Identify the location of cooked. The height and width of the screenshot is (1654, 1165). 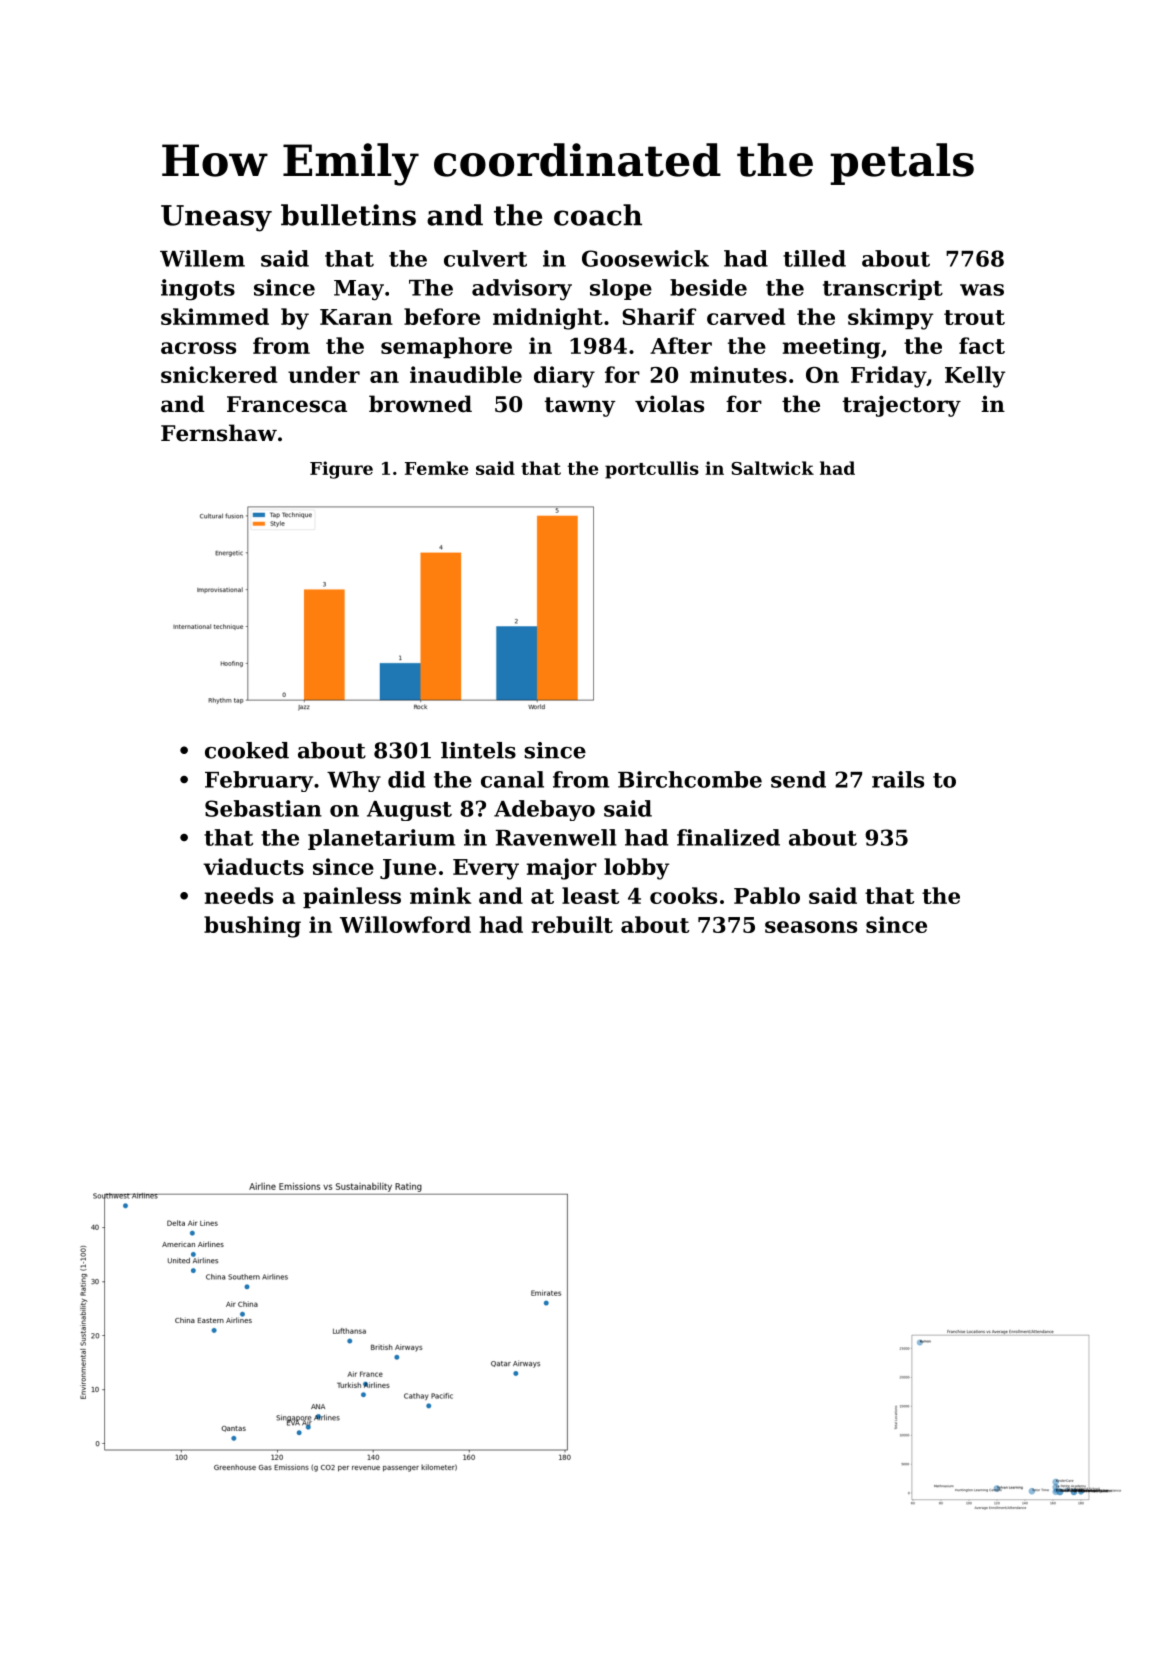
(247, 750).
